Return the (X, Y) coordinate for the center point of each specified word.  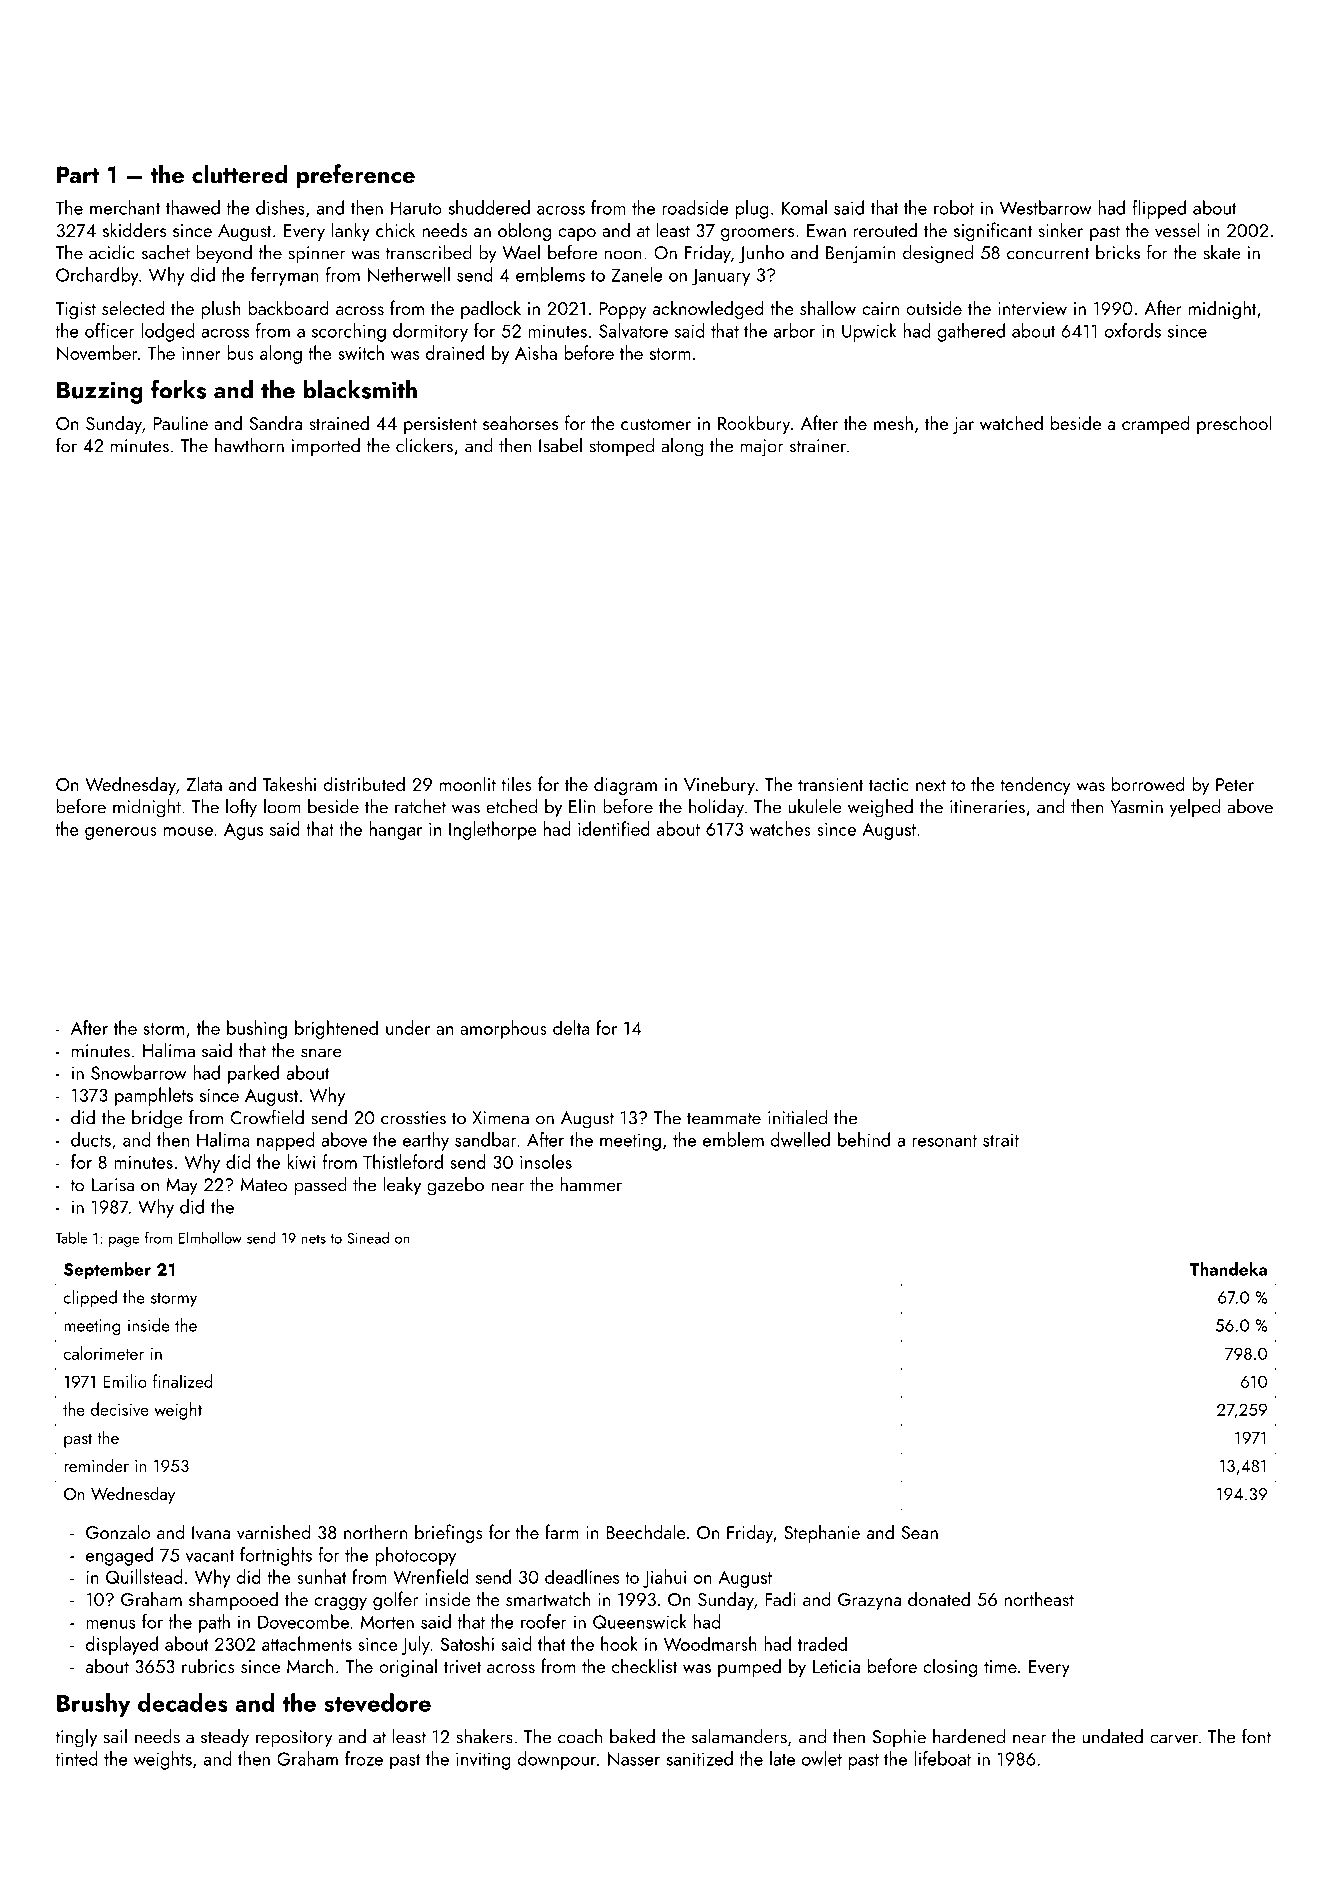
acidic (112, 252)
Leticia (836, 1666)
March (310, 1665)
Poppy (623, 310)
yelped (1195, 808)
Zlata (204, 783)
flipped (1159, 209)
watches (780, 828)
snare (321, 1053)
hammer (591, 1184)
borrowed (1148, 783)
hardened (969, 1736)
